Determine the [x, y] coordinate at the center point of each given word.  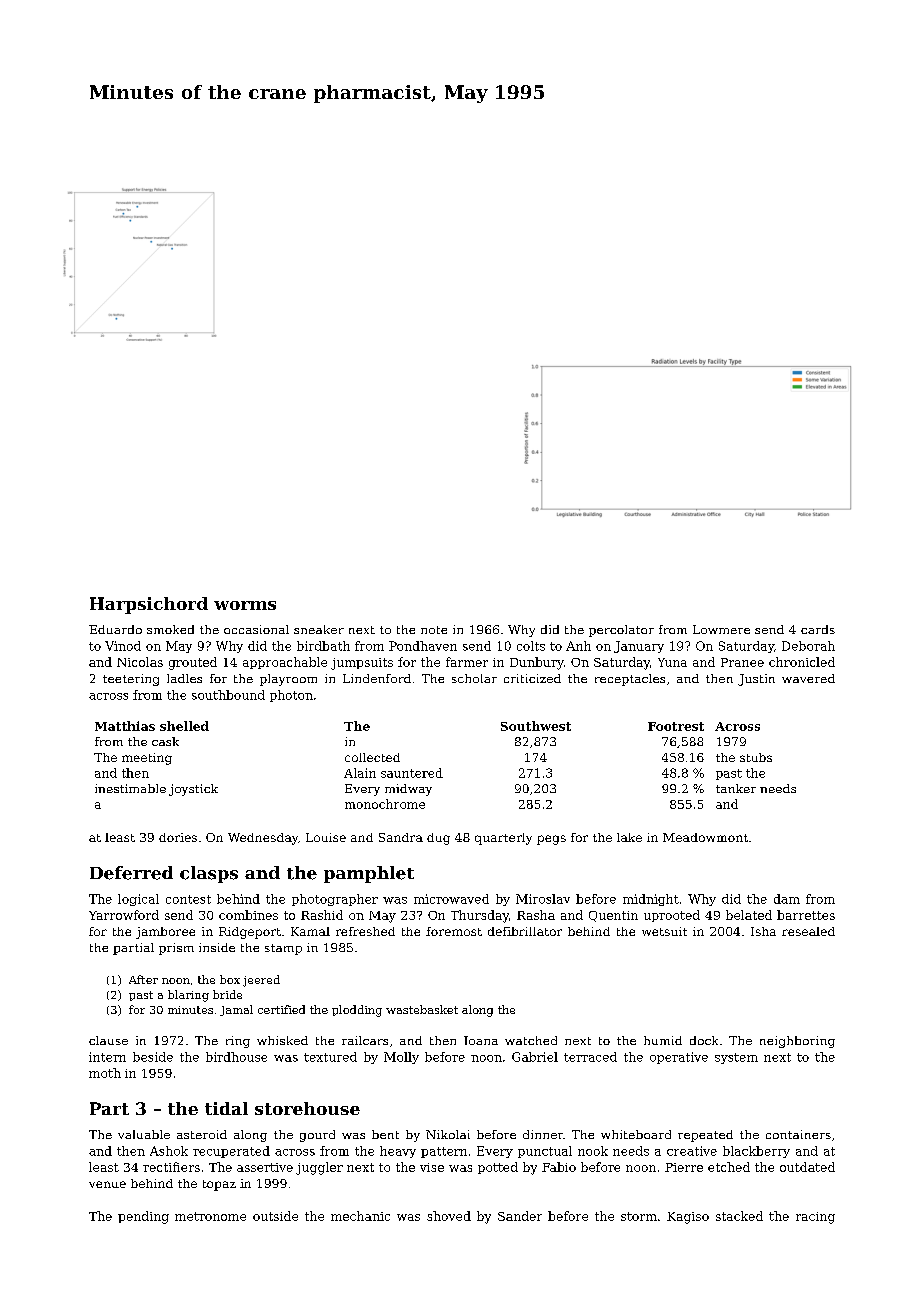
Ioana [481, 1040]
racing [815, 1218]
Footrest [676, 726]
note [434, 630]
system [736, 1058]
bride [227, 994]
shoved [449, 1216]
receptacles [630, 680]
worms [245, 605]
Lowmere [721, 629]
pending [143, 1217]
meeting [147, 759]
